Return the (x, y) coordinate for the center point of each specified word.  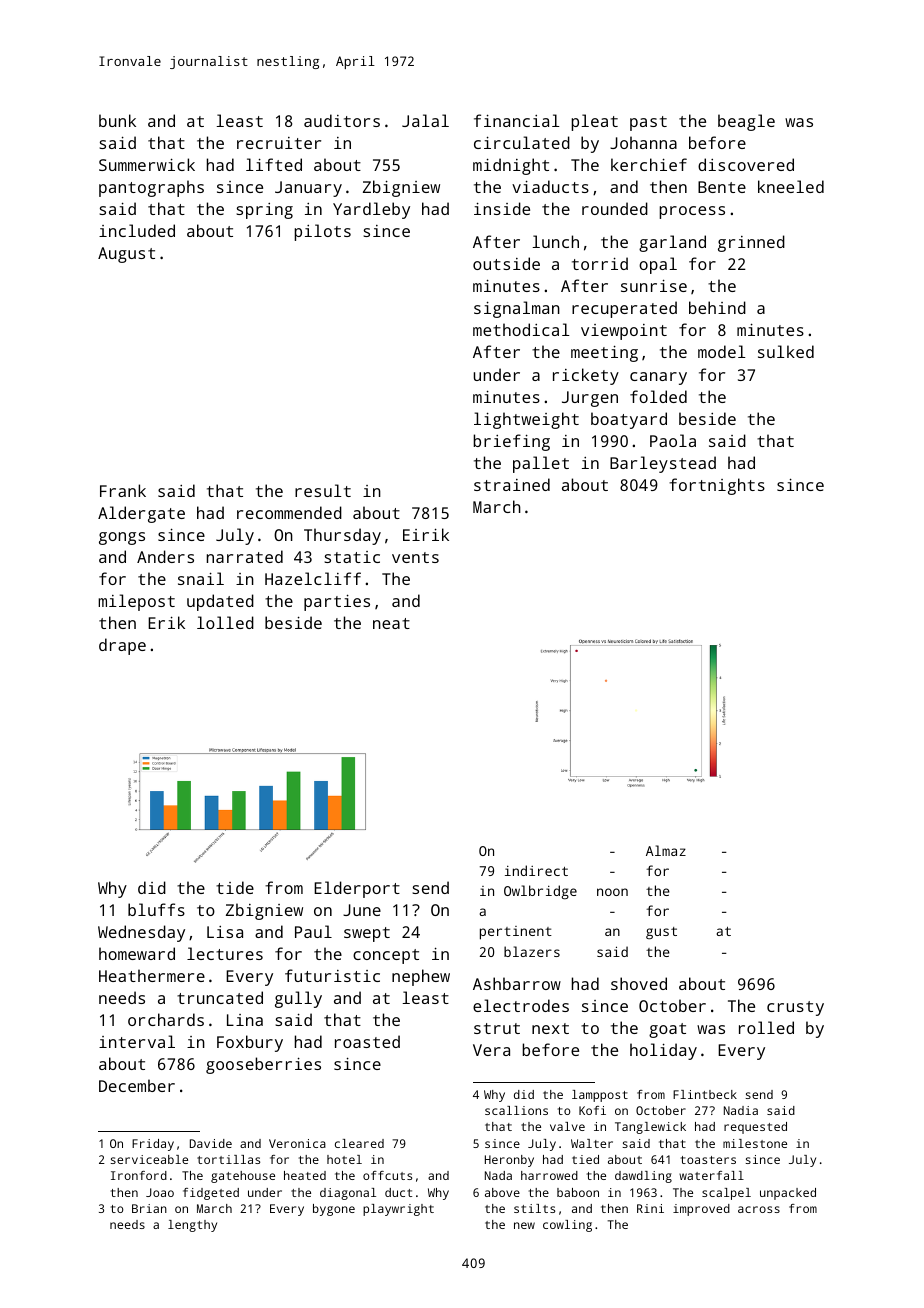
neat (391, 623)
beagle (746, 122)
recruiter (279, 143)
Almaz (666, 850)
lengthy (192, 1226)
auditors (342, 120)
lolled (225, 622)
